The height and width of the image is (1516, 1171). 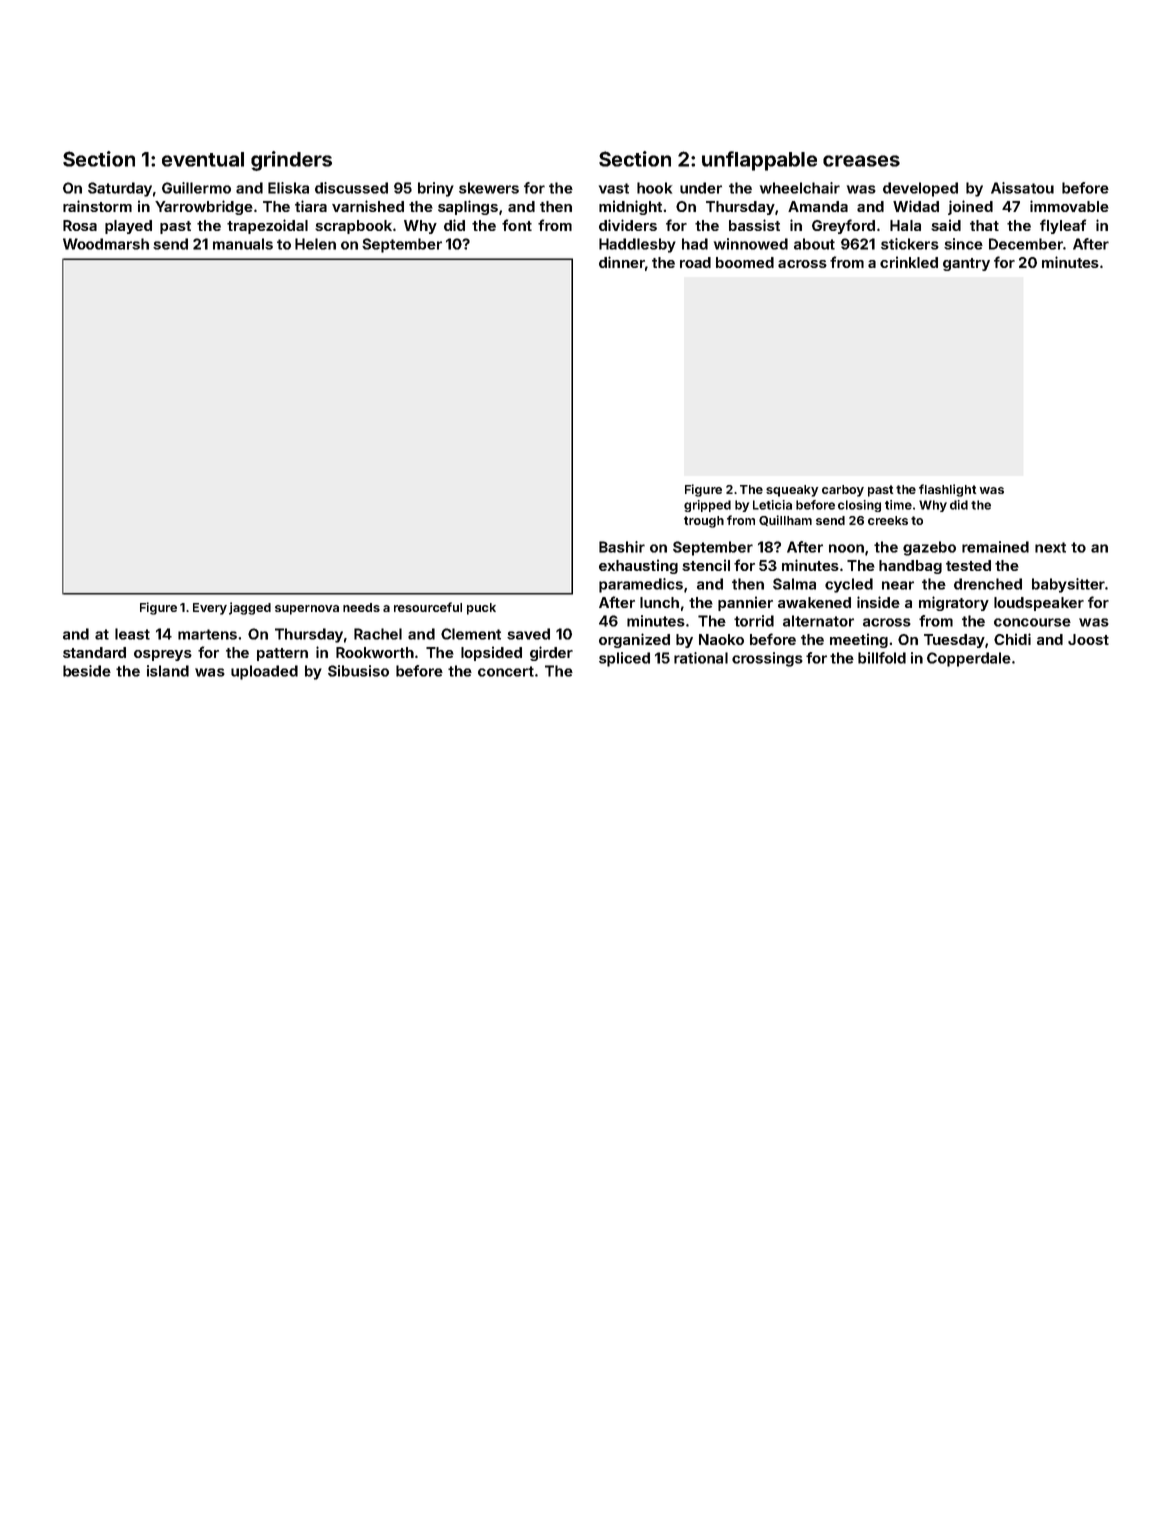 I want to click on Bashir, so click(x=622, y=547).
